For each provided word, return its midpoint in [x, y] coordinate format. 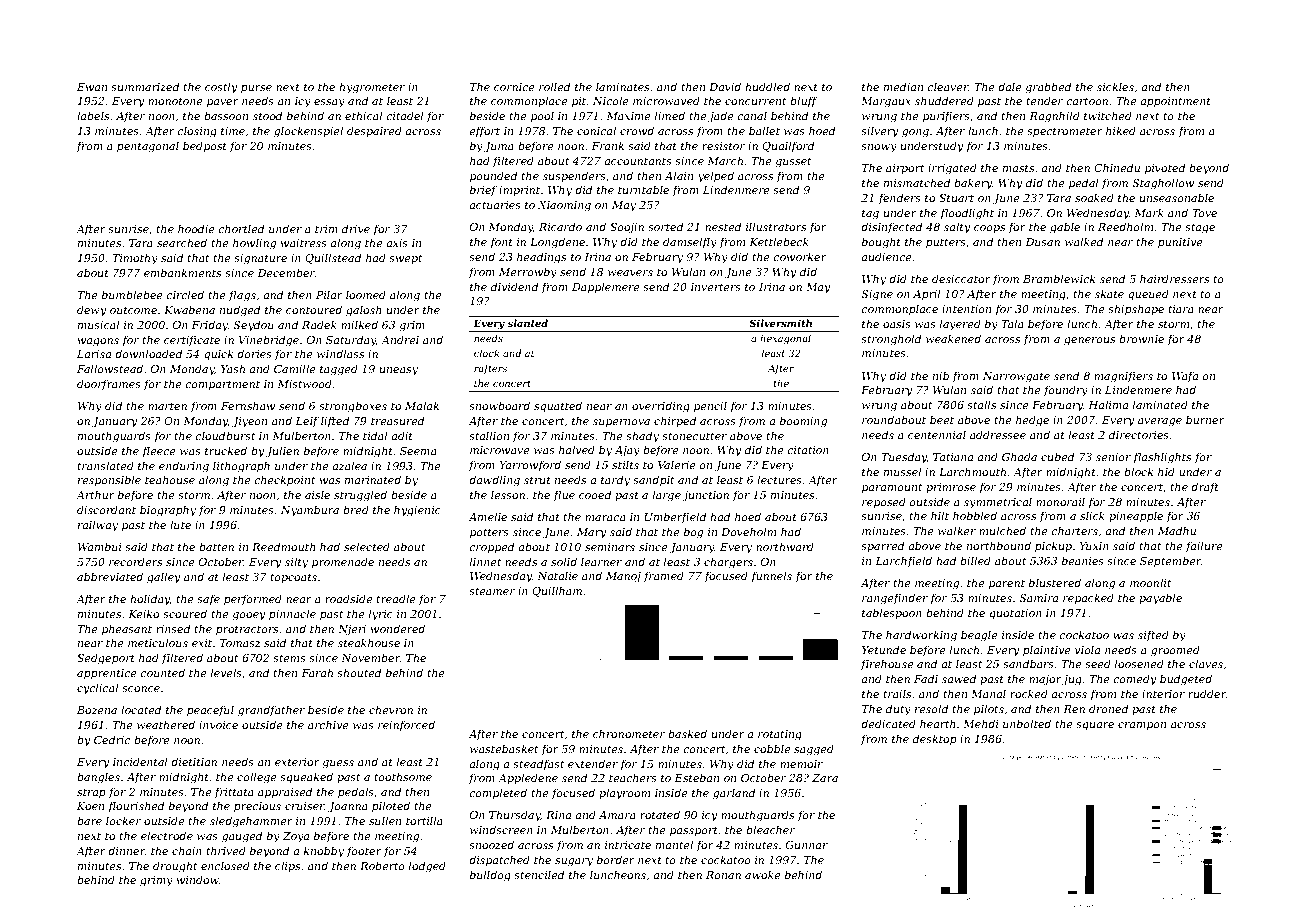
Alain [678, 175]
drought [175, 867]
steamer [492, 591]
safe [208, 599]
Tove [1204, 213]
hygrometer [372, 88]
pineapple [1136, 516]
